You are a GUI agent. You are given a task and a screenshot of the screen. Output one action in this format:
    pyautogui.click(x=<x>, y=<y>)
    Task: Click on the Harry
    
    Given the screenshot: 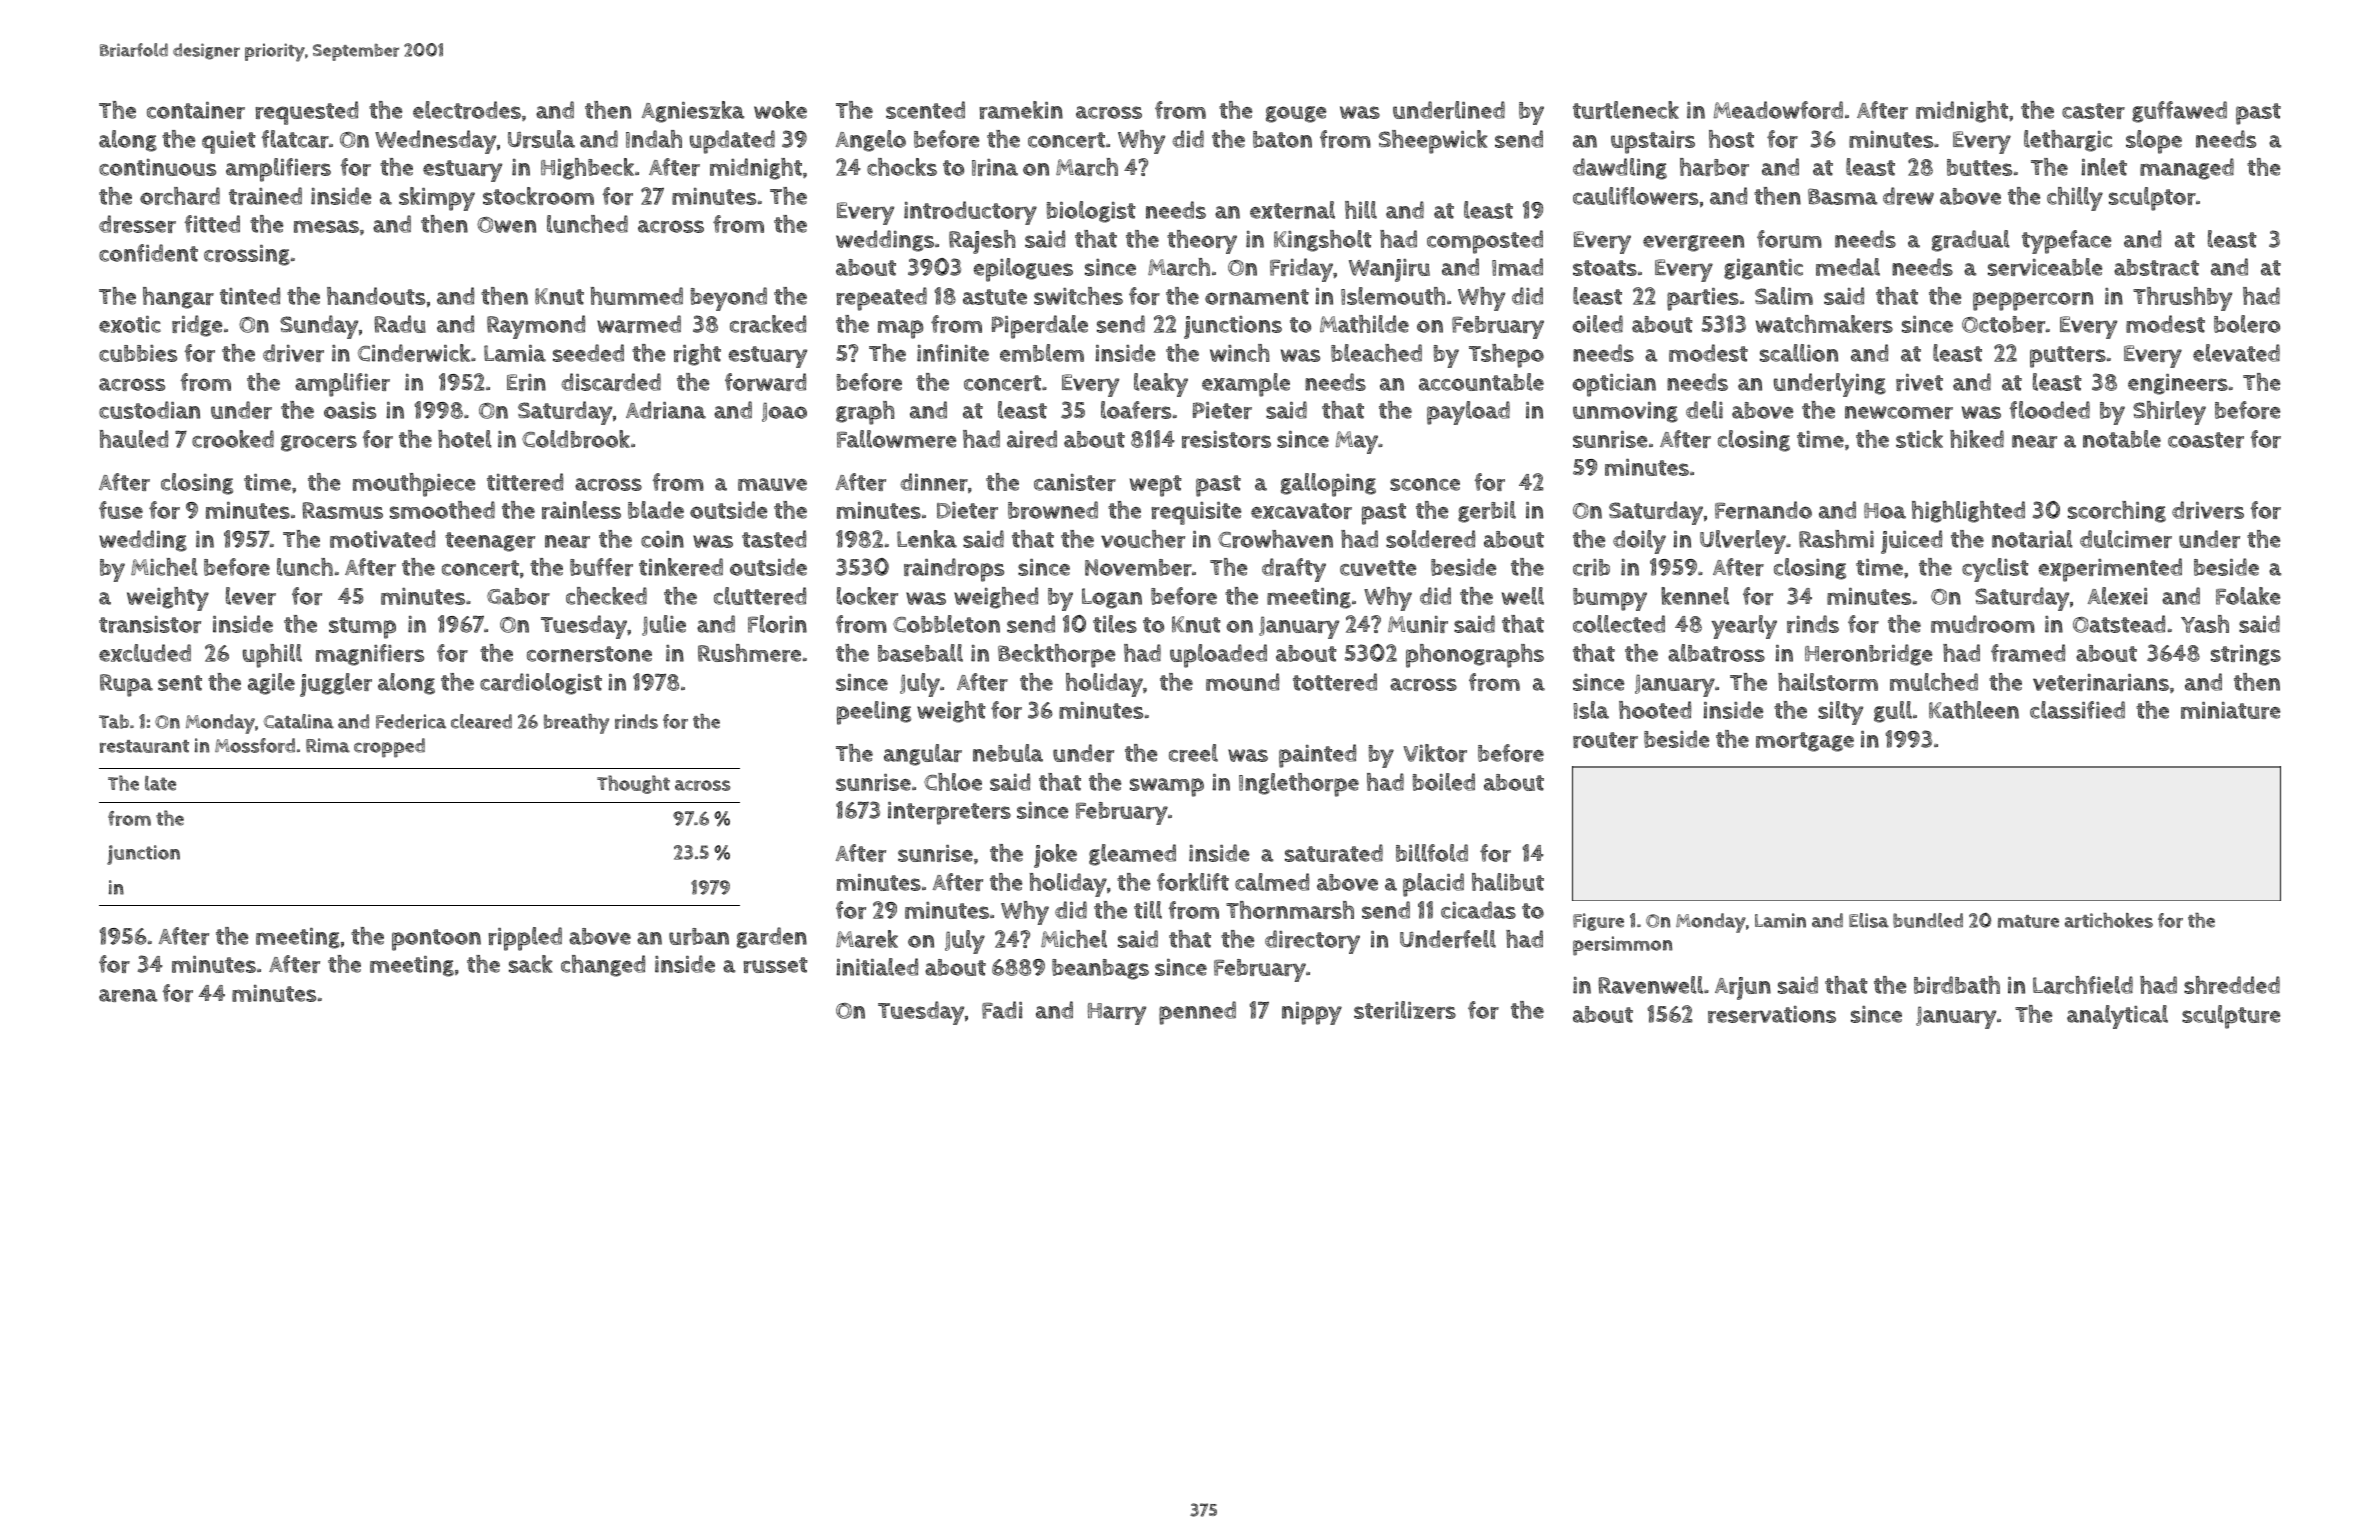 What is the action you would take?
    pyautogui.click(x=1117, y=1014)
